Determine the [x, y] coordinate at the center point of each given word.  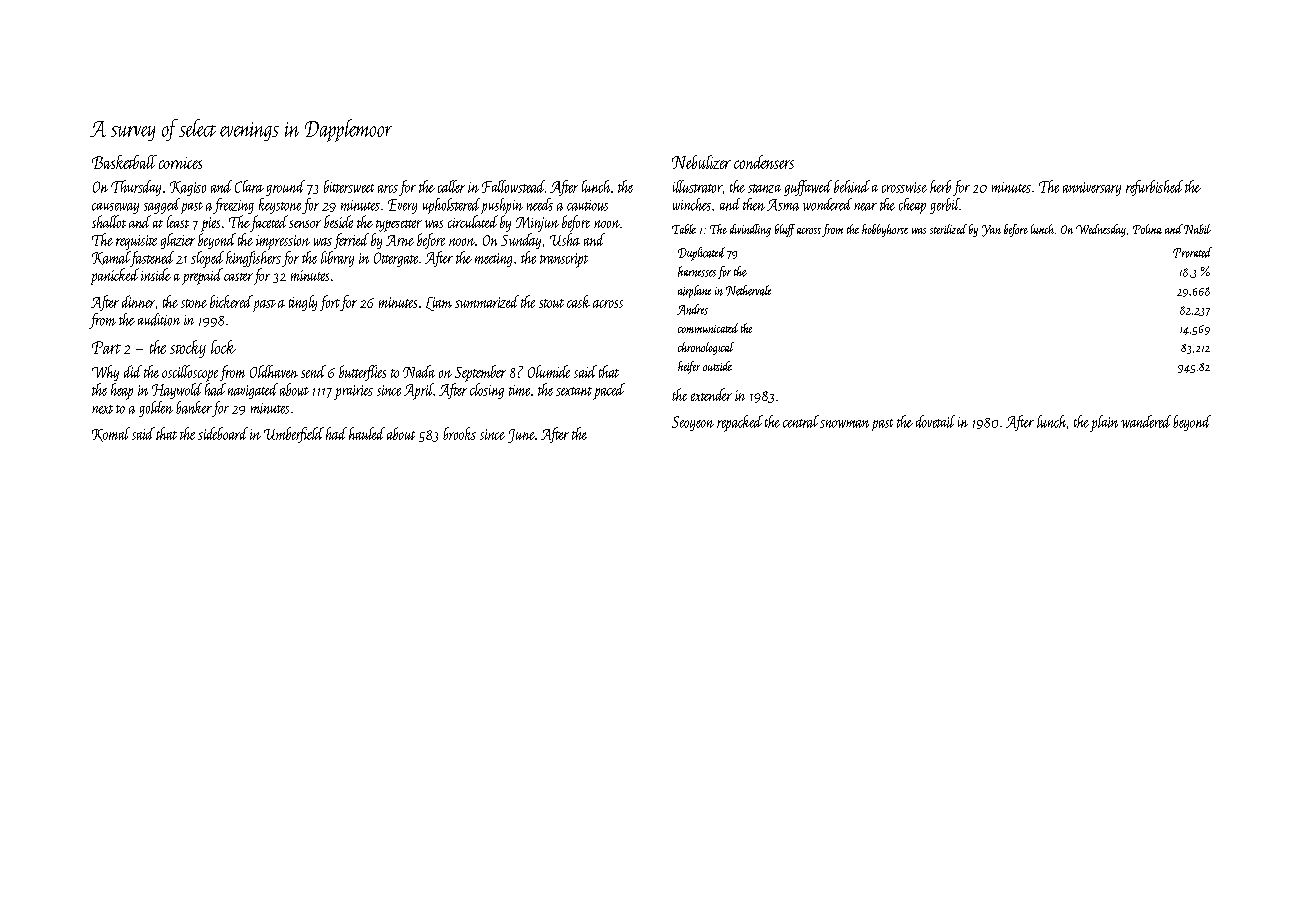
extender [711, 394]
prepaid [202, 276]
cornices [180, 163]
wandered [1146, 421]
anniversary [1092, 189]
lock [223, 347]
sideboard [223, 433]
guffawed [808, 188]
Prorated [1192, 252]
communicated [708, 328]
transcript [564, 260]
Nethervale [748, 290]
